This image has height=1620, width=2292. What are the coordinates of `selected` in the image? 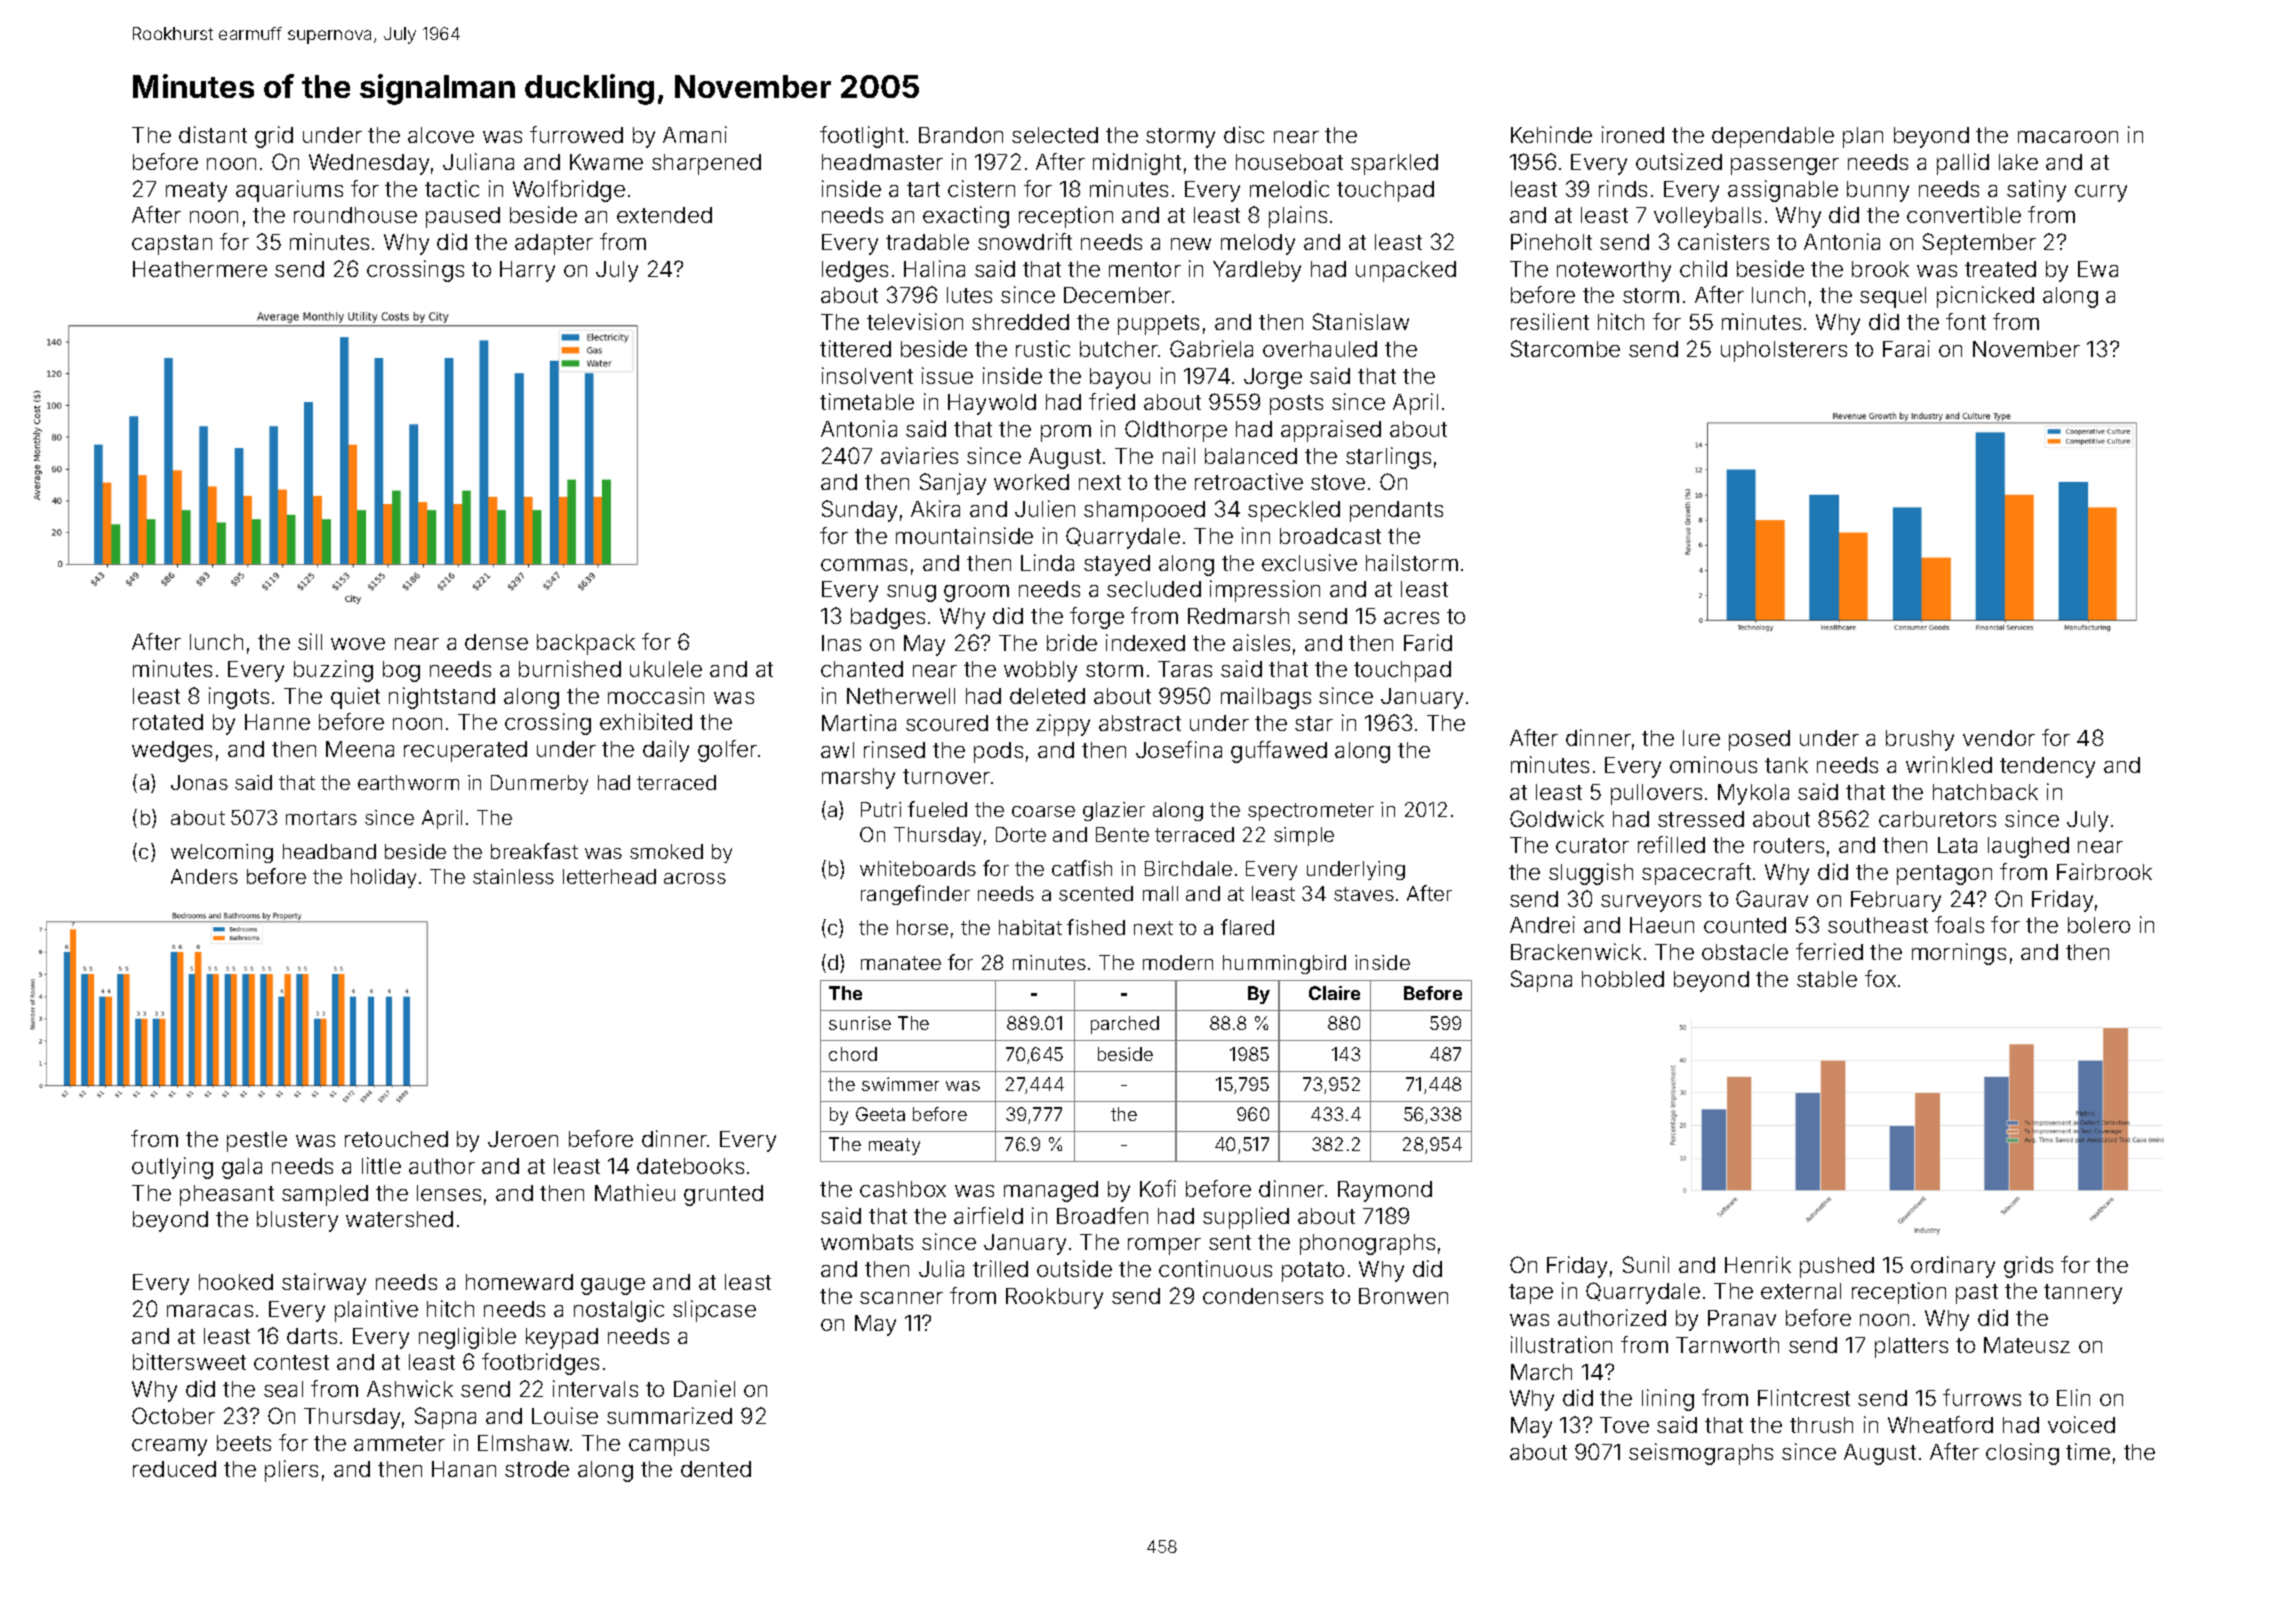 It's located at (1055, 135).
